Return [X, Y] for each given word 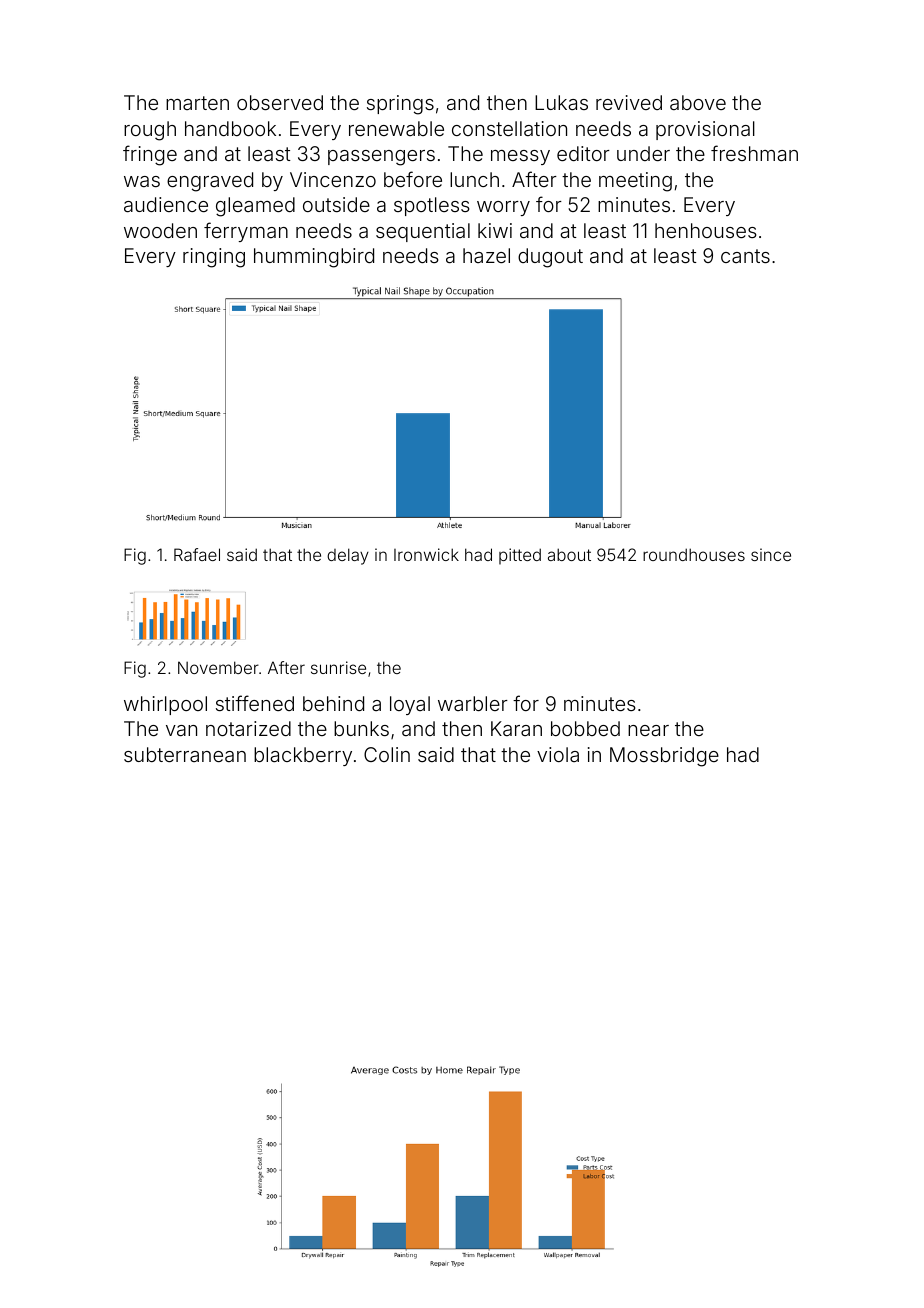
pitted [520, 556]
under [643, 153]
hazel [486, 255]
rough [150, 131]
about [569, 554]
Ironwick [426, 554]
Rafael [197, 554]
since [771, 554]
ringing [214, 258]
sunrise [338, 667]
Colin [387, 754]
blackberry [303, 756]
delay [348, 556]
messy [520, 157]
